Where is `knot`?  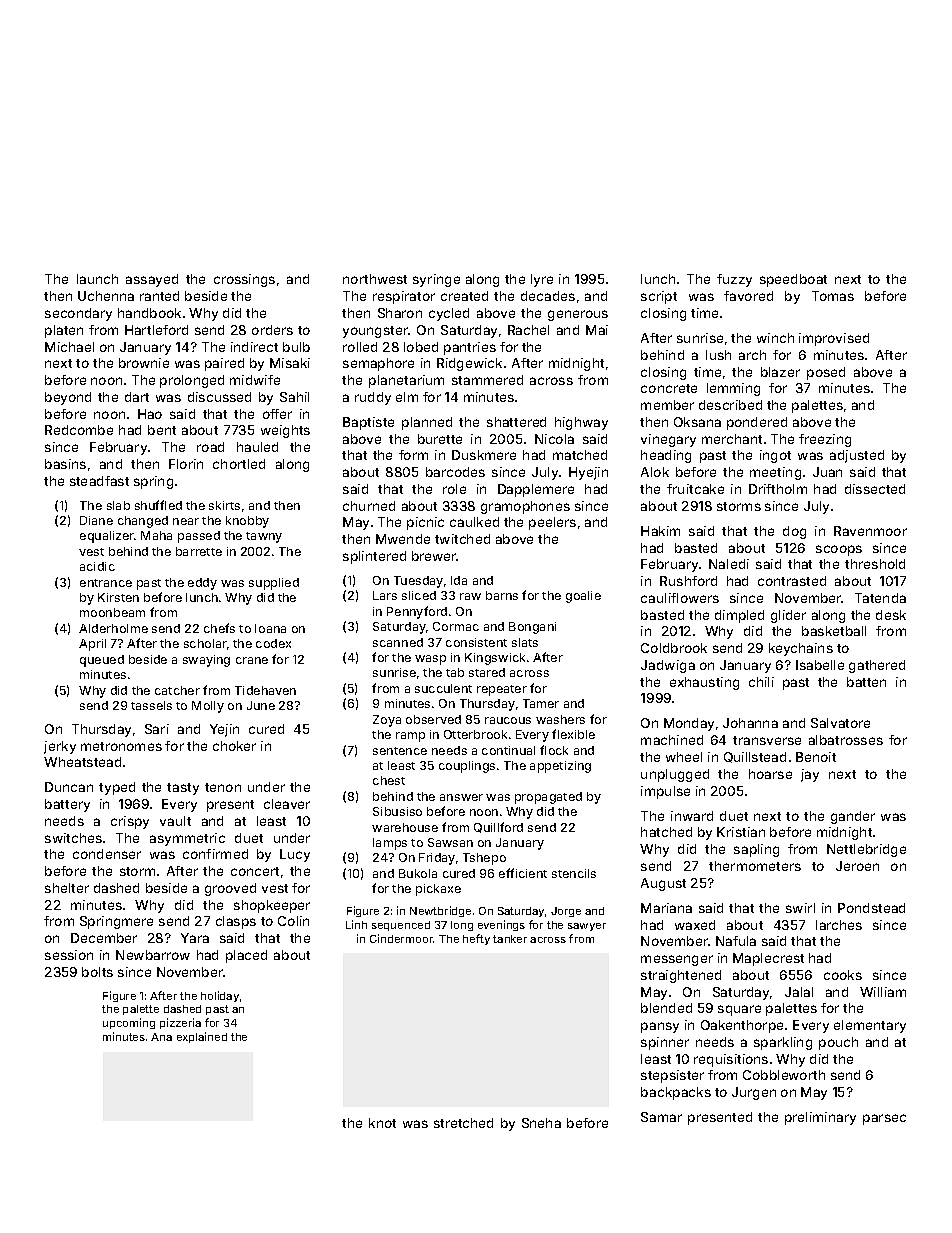 knot is located at coordinates (382, 1123).
